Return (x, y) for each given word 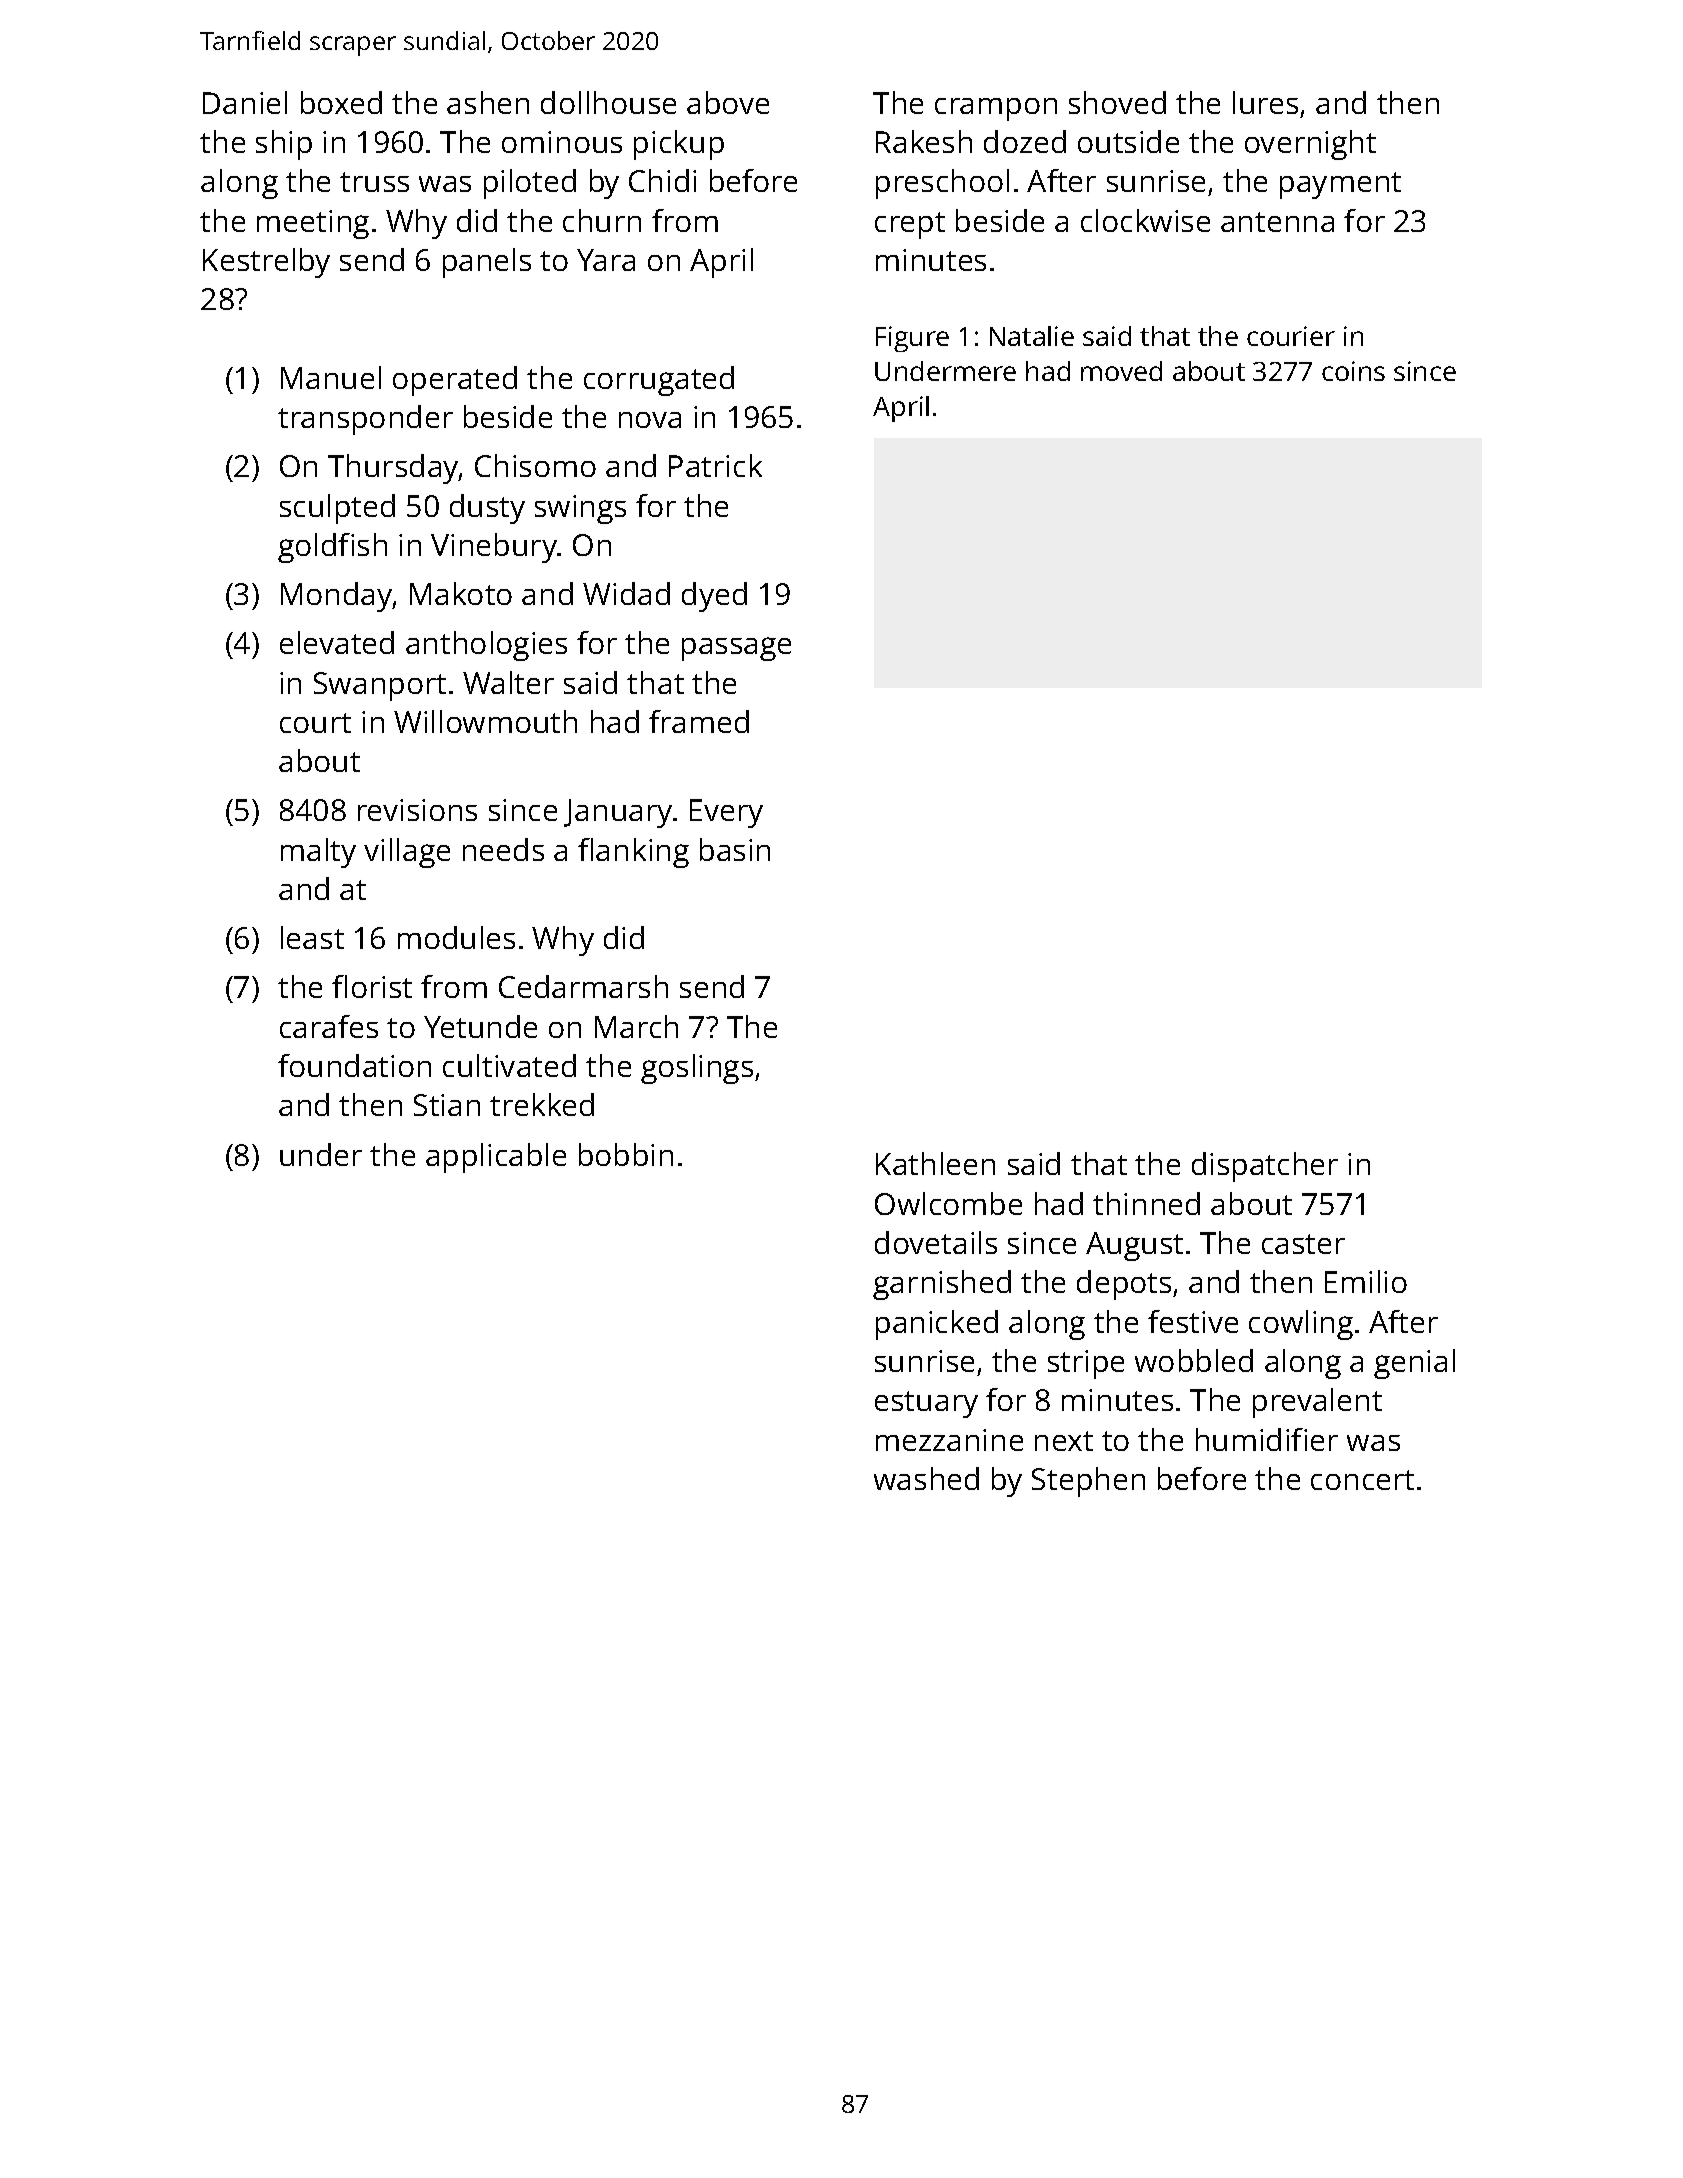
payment (1340, 185)
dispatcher (1265, 1167)
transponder (365, 420)
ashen (488, 102)
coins (1353, 371)
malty (318, 853)
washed (926, 1478)
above (728, 102)
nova (650, 420)
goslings (697, 1069)
